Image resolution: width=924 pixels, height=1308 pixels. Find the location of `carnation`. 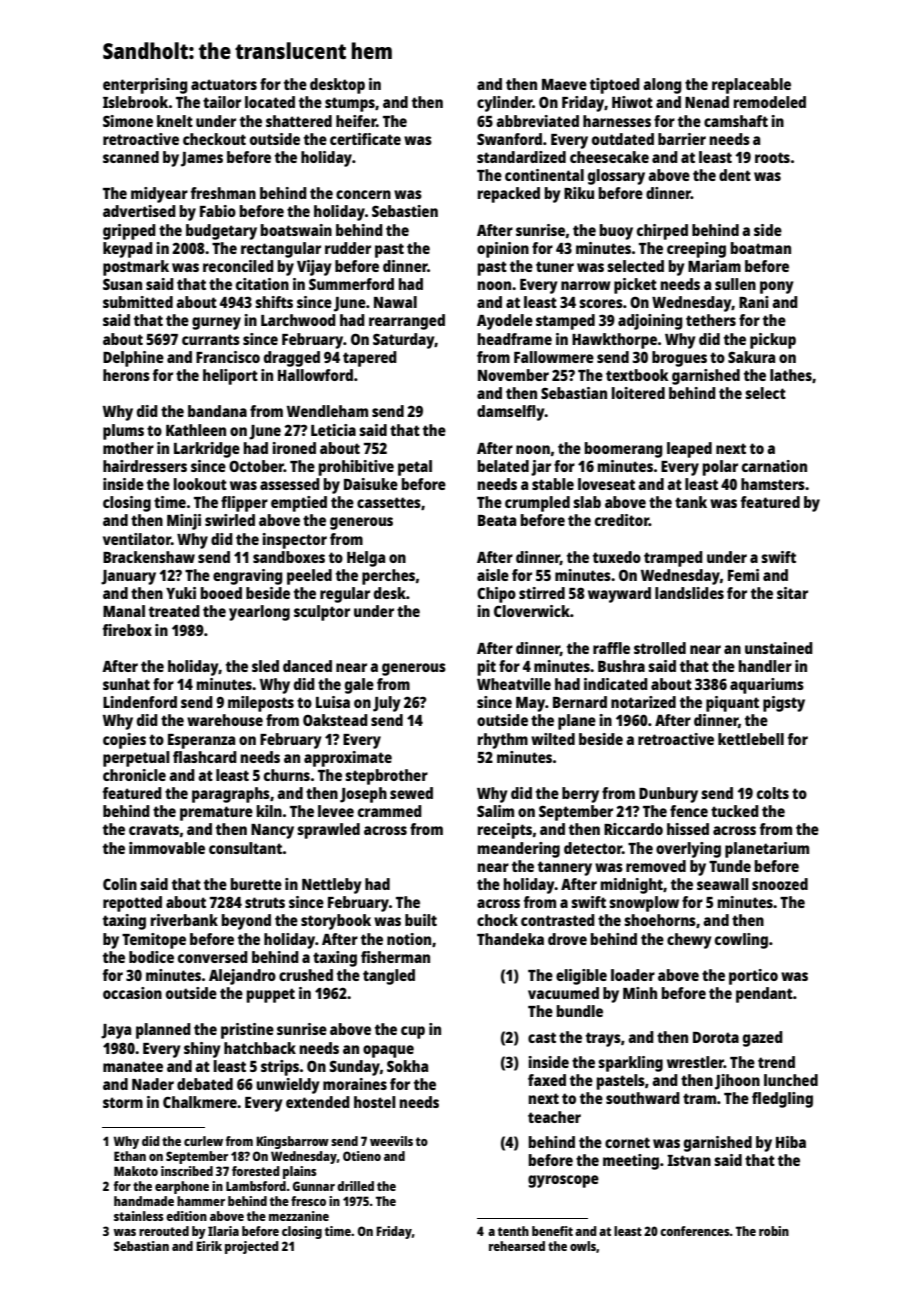

carnation is located at coordinates (774, 466).
